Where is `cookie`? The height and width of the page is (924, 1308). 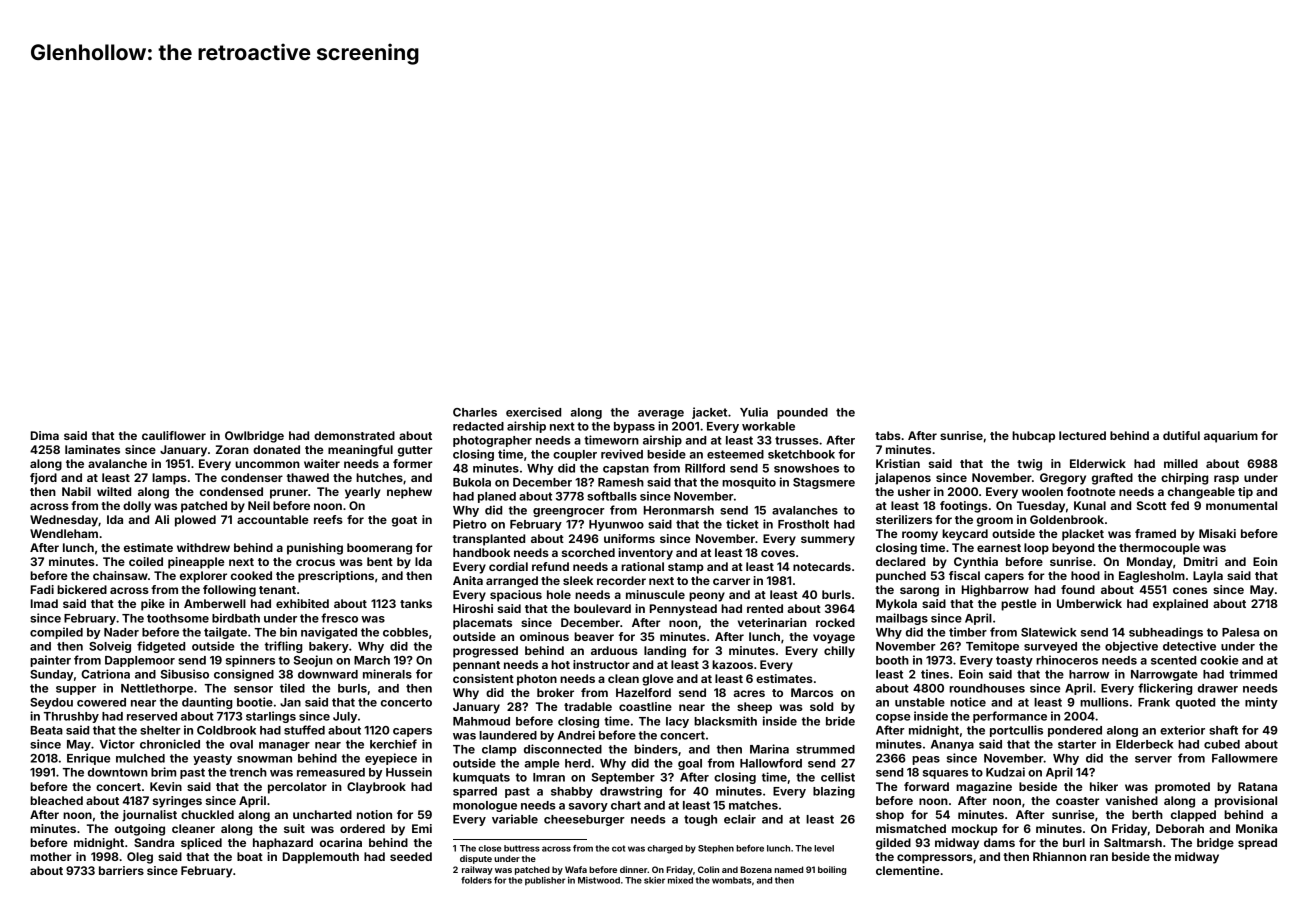
cookie is located at coordinates (1219, 660).
